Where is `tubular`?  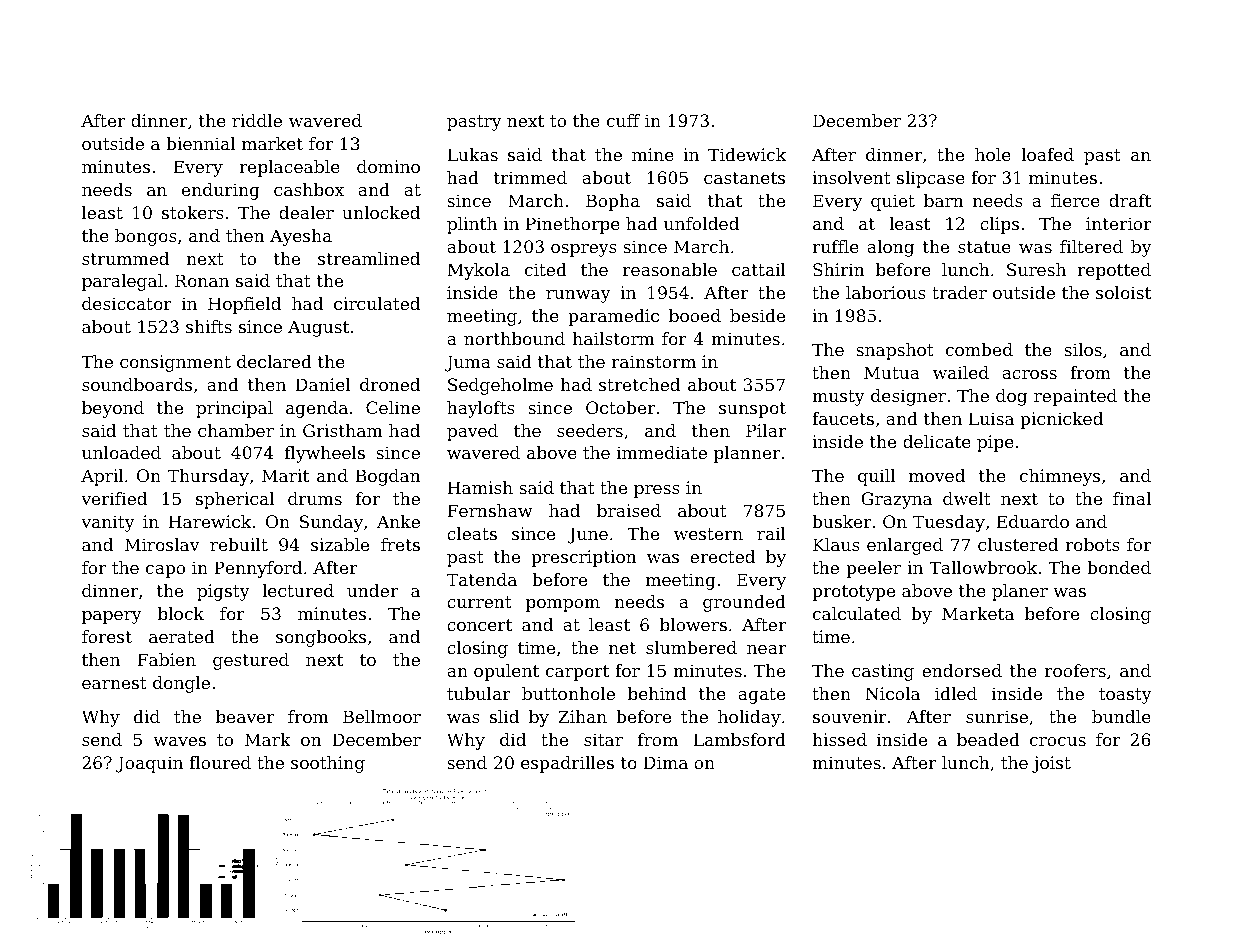
tubular is located at coordinates (479, 693).
